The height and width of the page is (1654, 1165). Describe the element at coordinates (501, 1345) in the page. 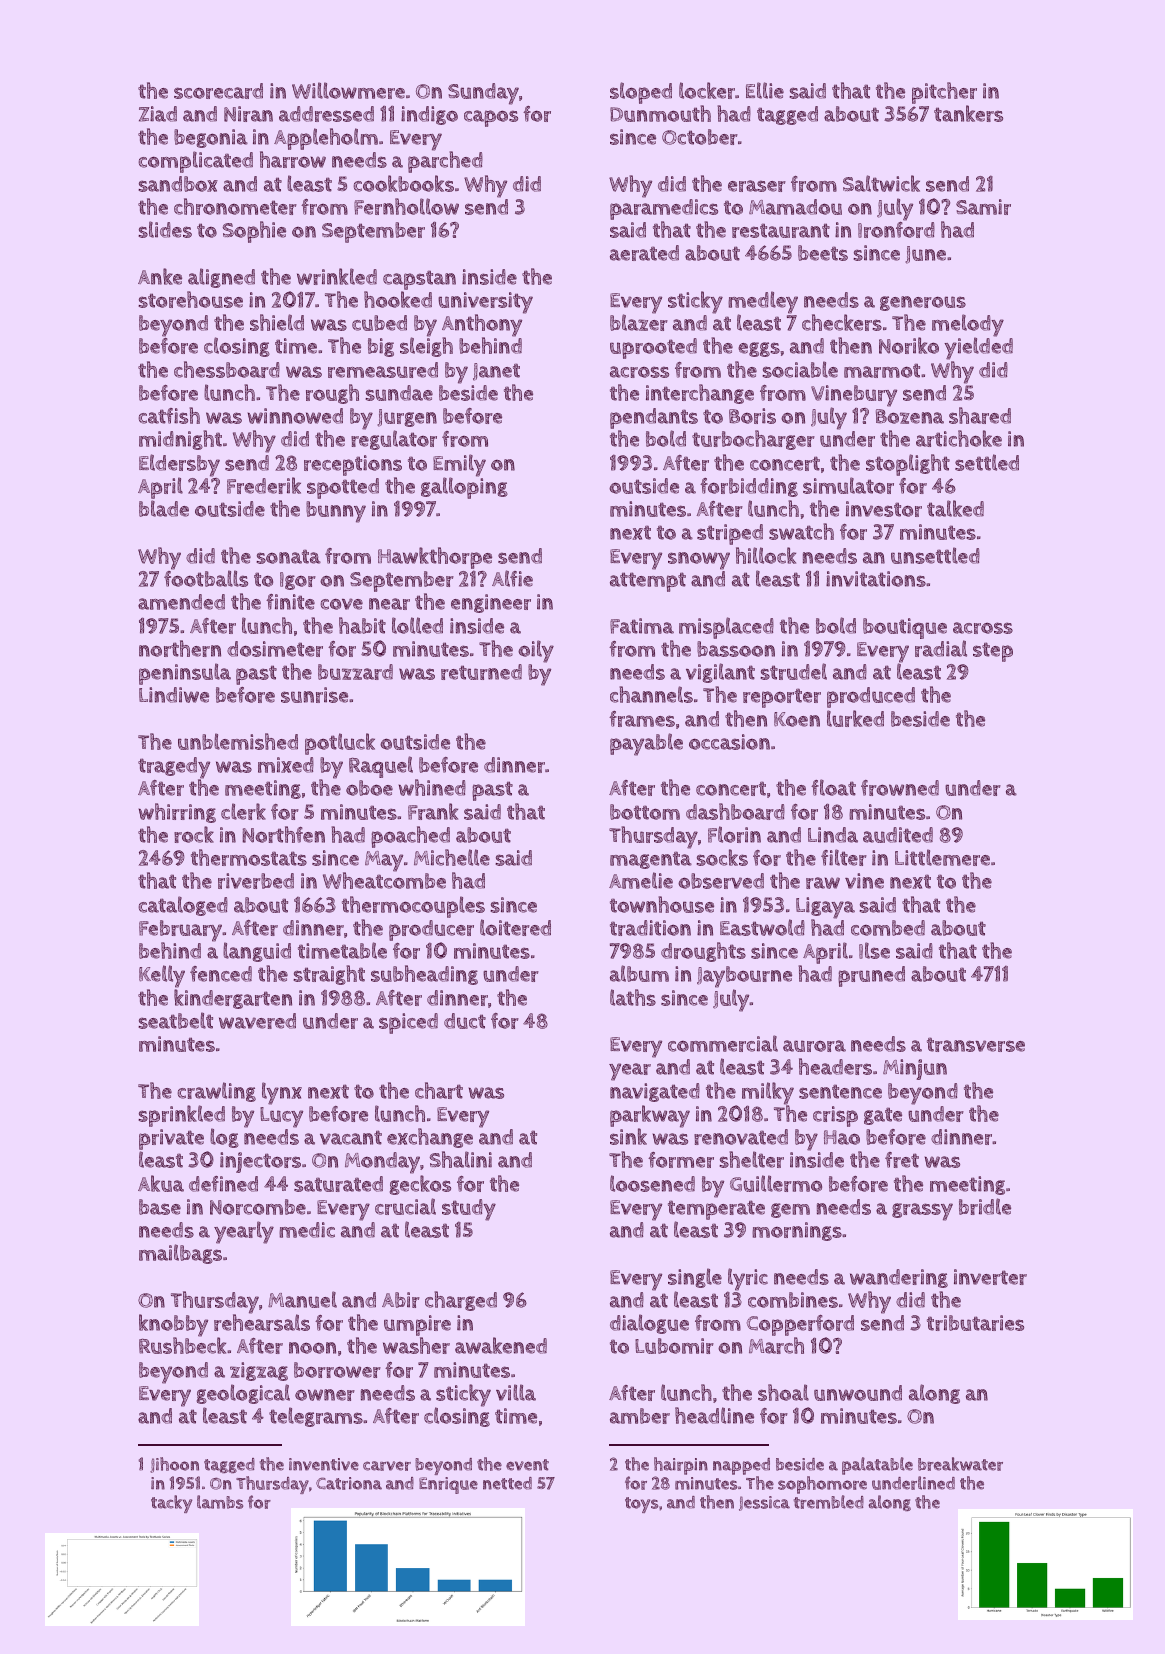

I see `awakened` at that location.
